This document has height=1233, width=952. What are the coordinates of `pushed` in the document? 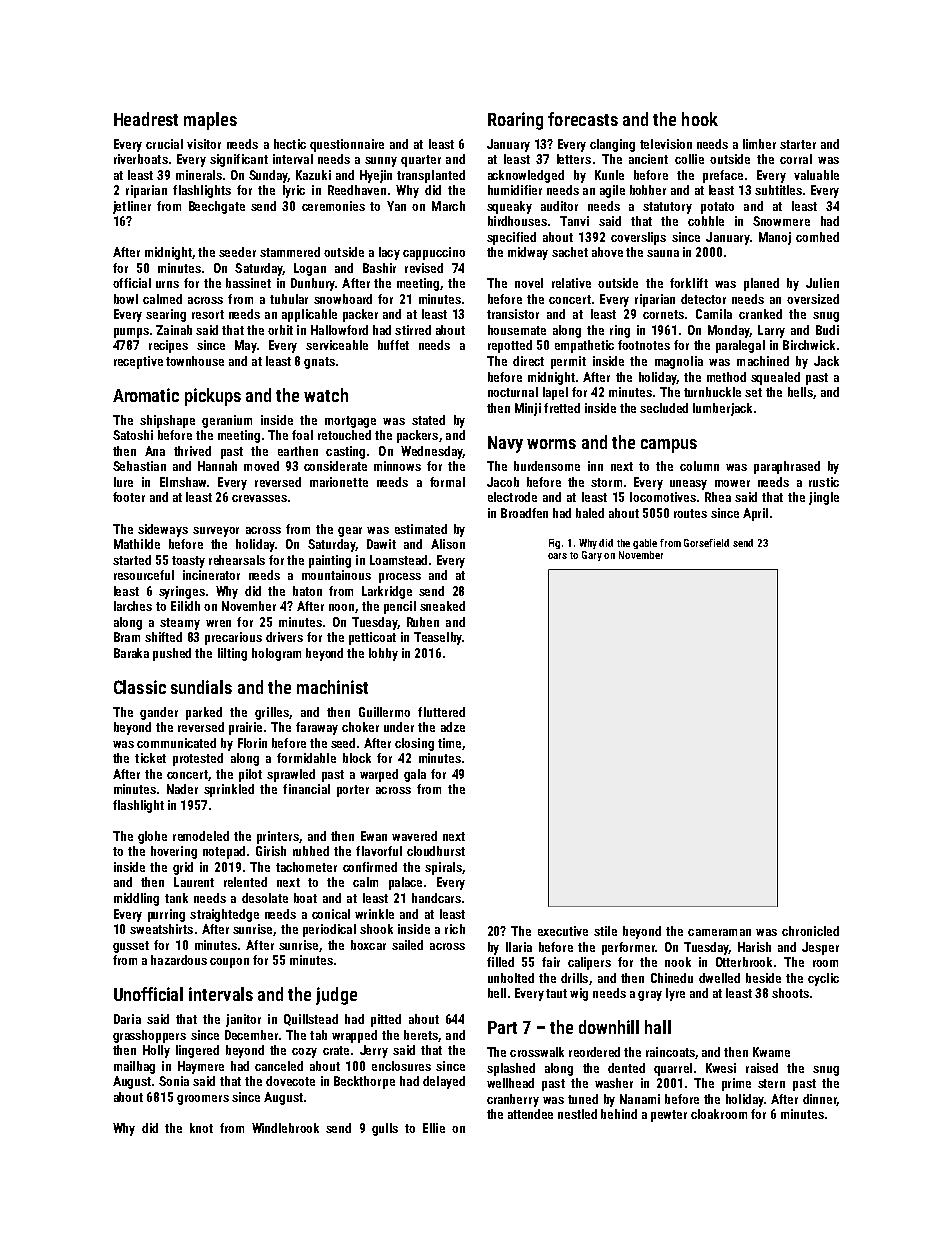 It's located at (172, 654).
